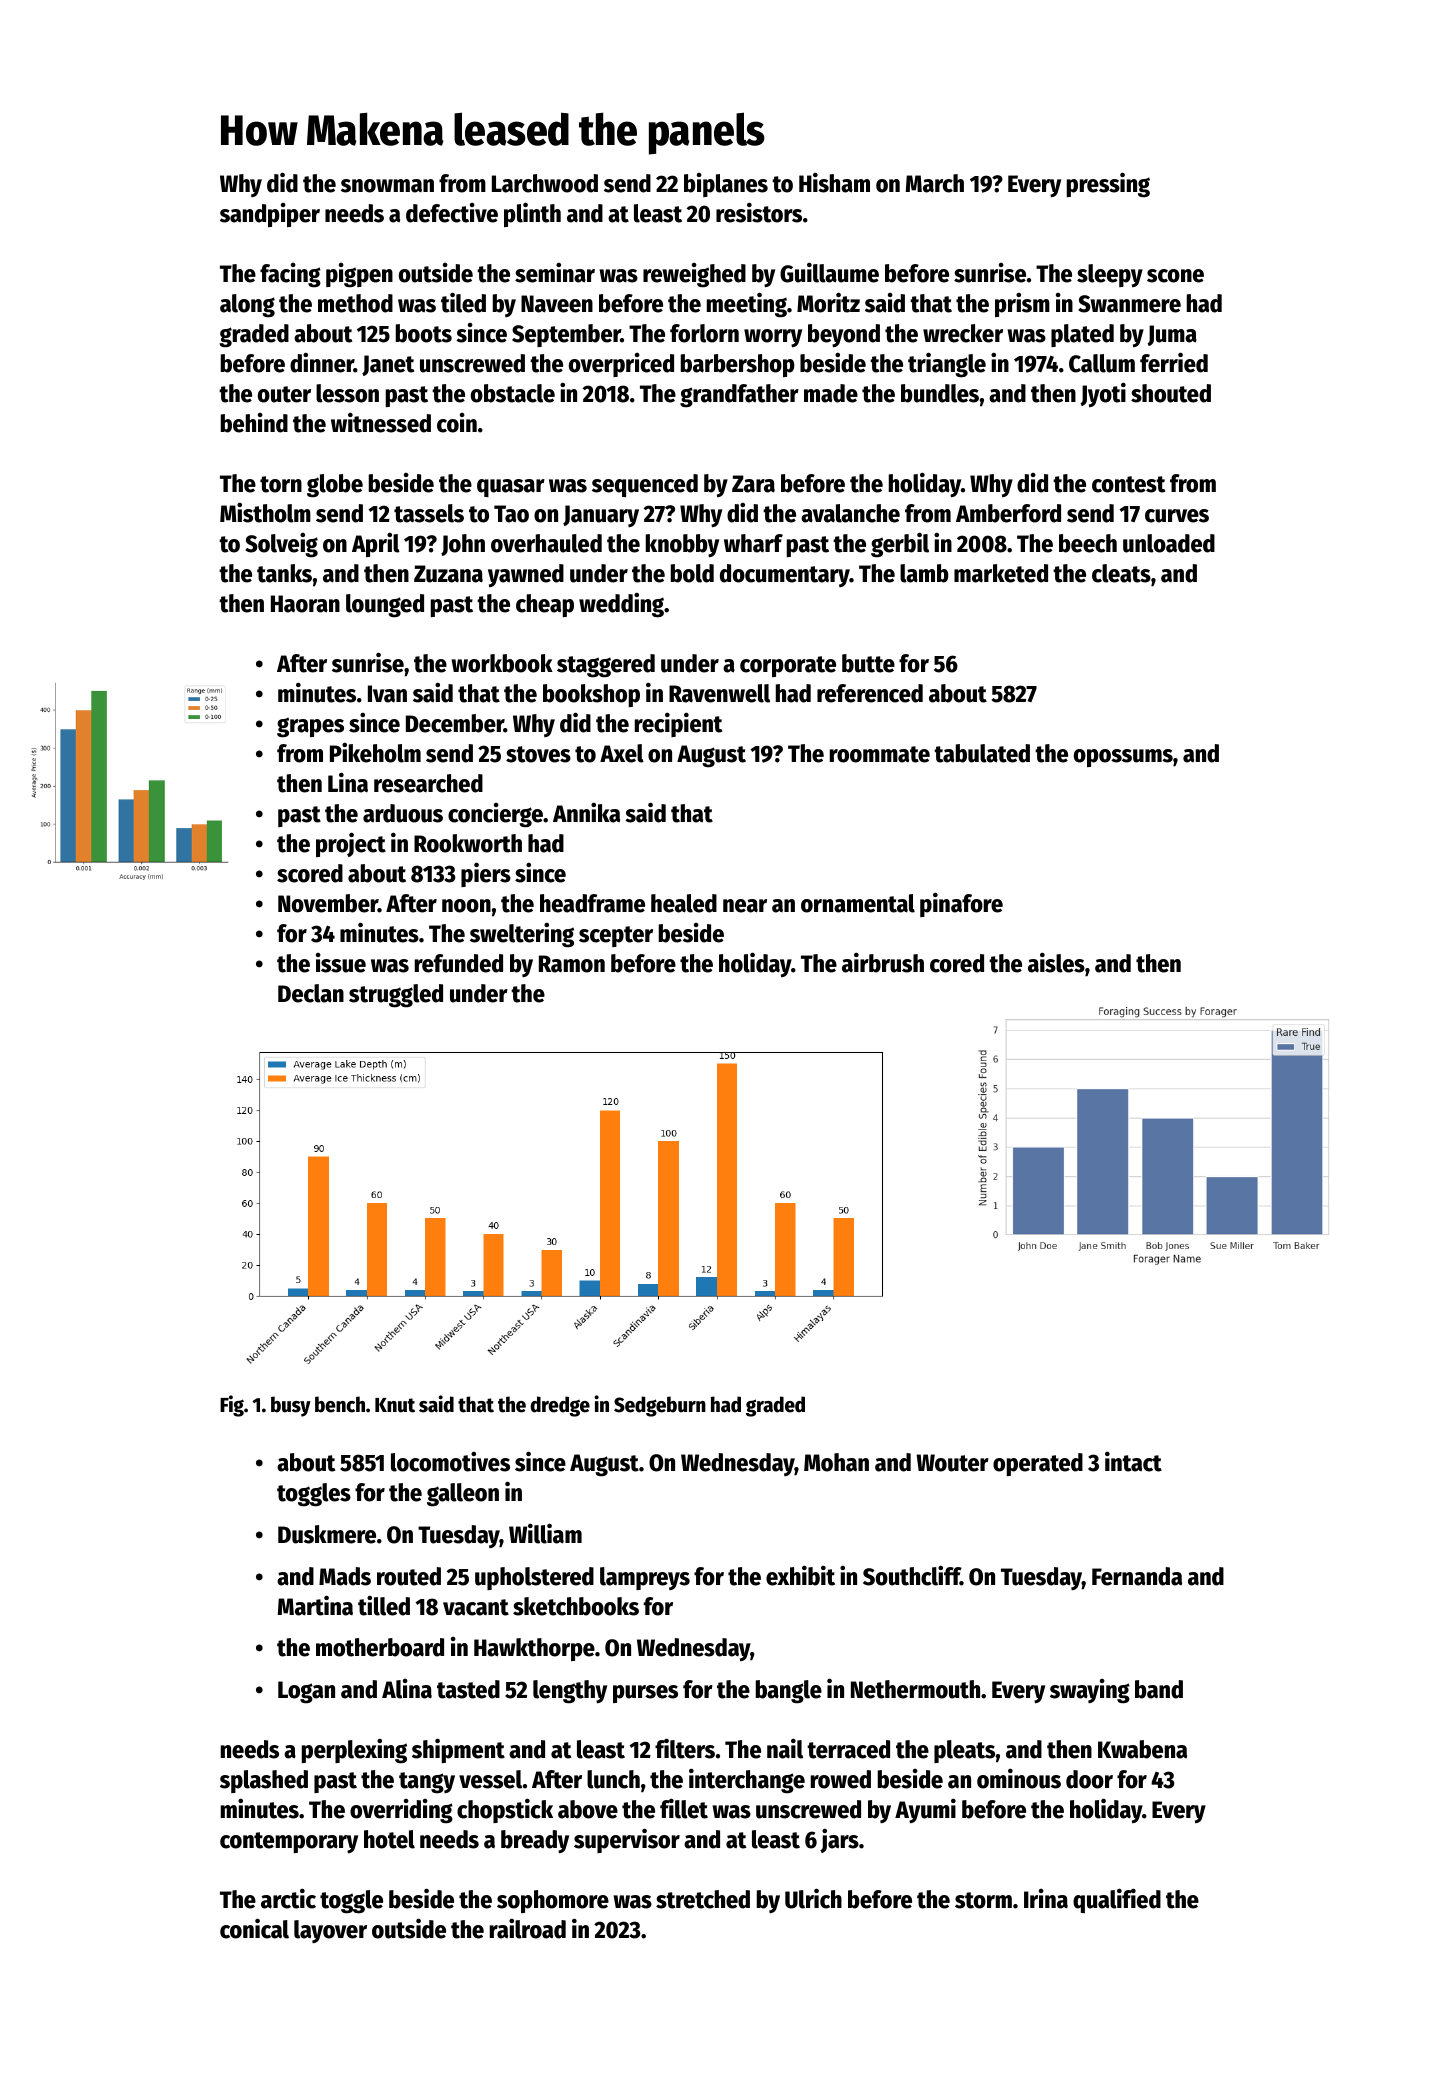  Describe the element at coordinates (684, 1808) in the screenshot. I see `fillet` at that location.
